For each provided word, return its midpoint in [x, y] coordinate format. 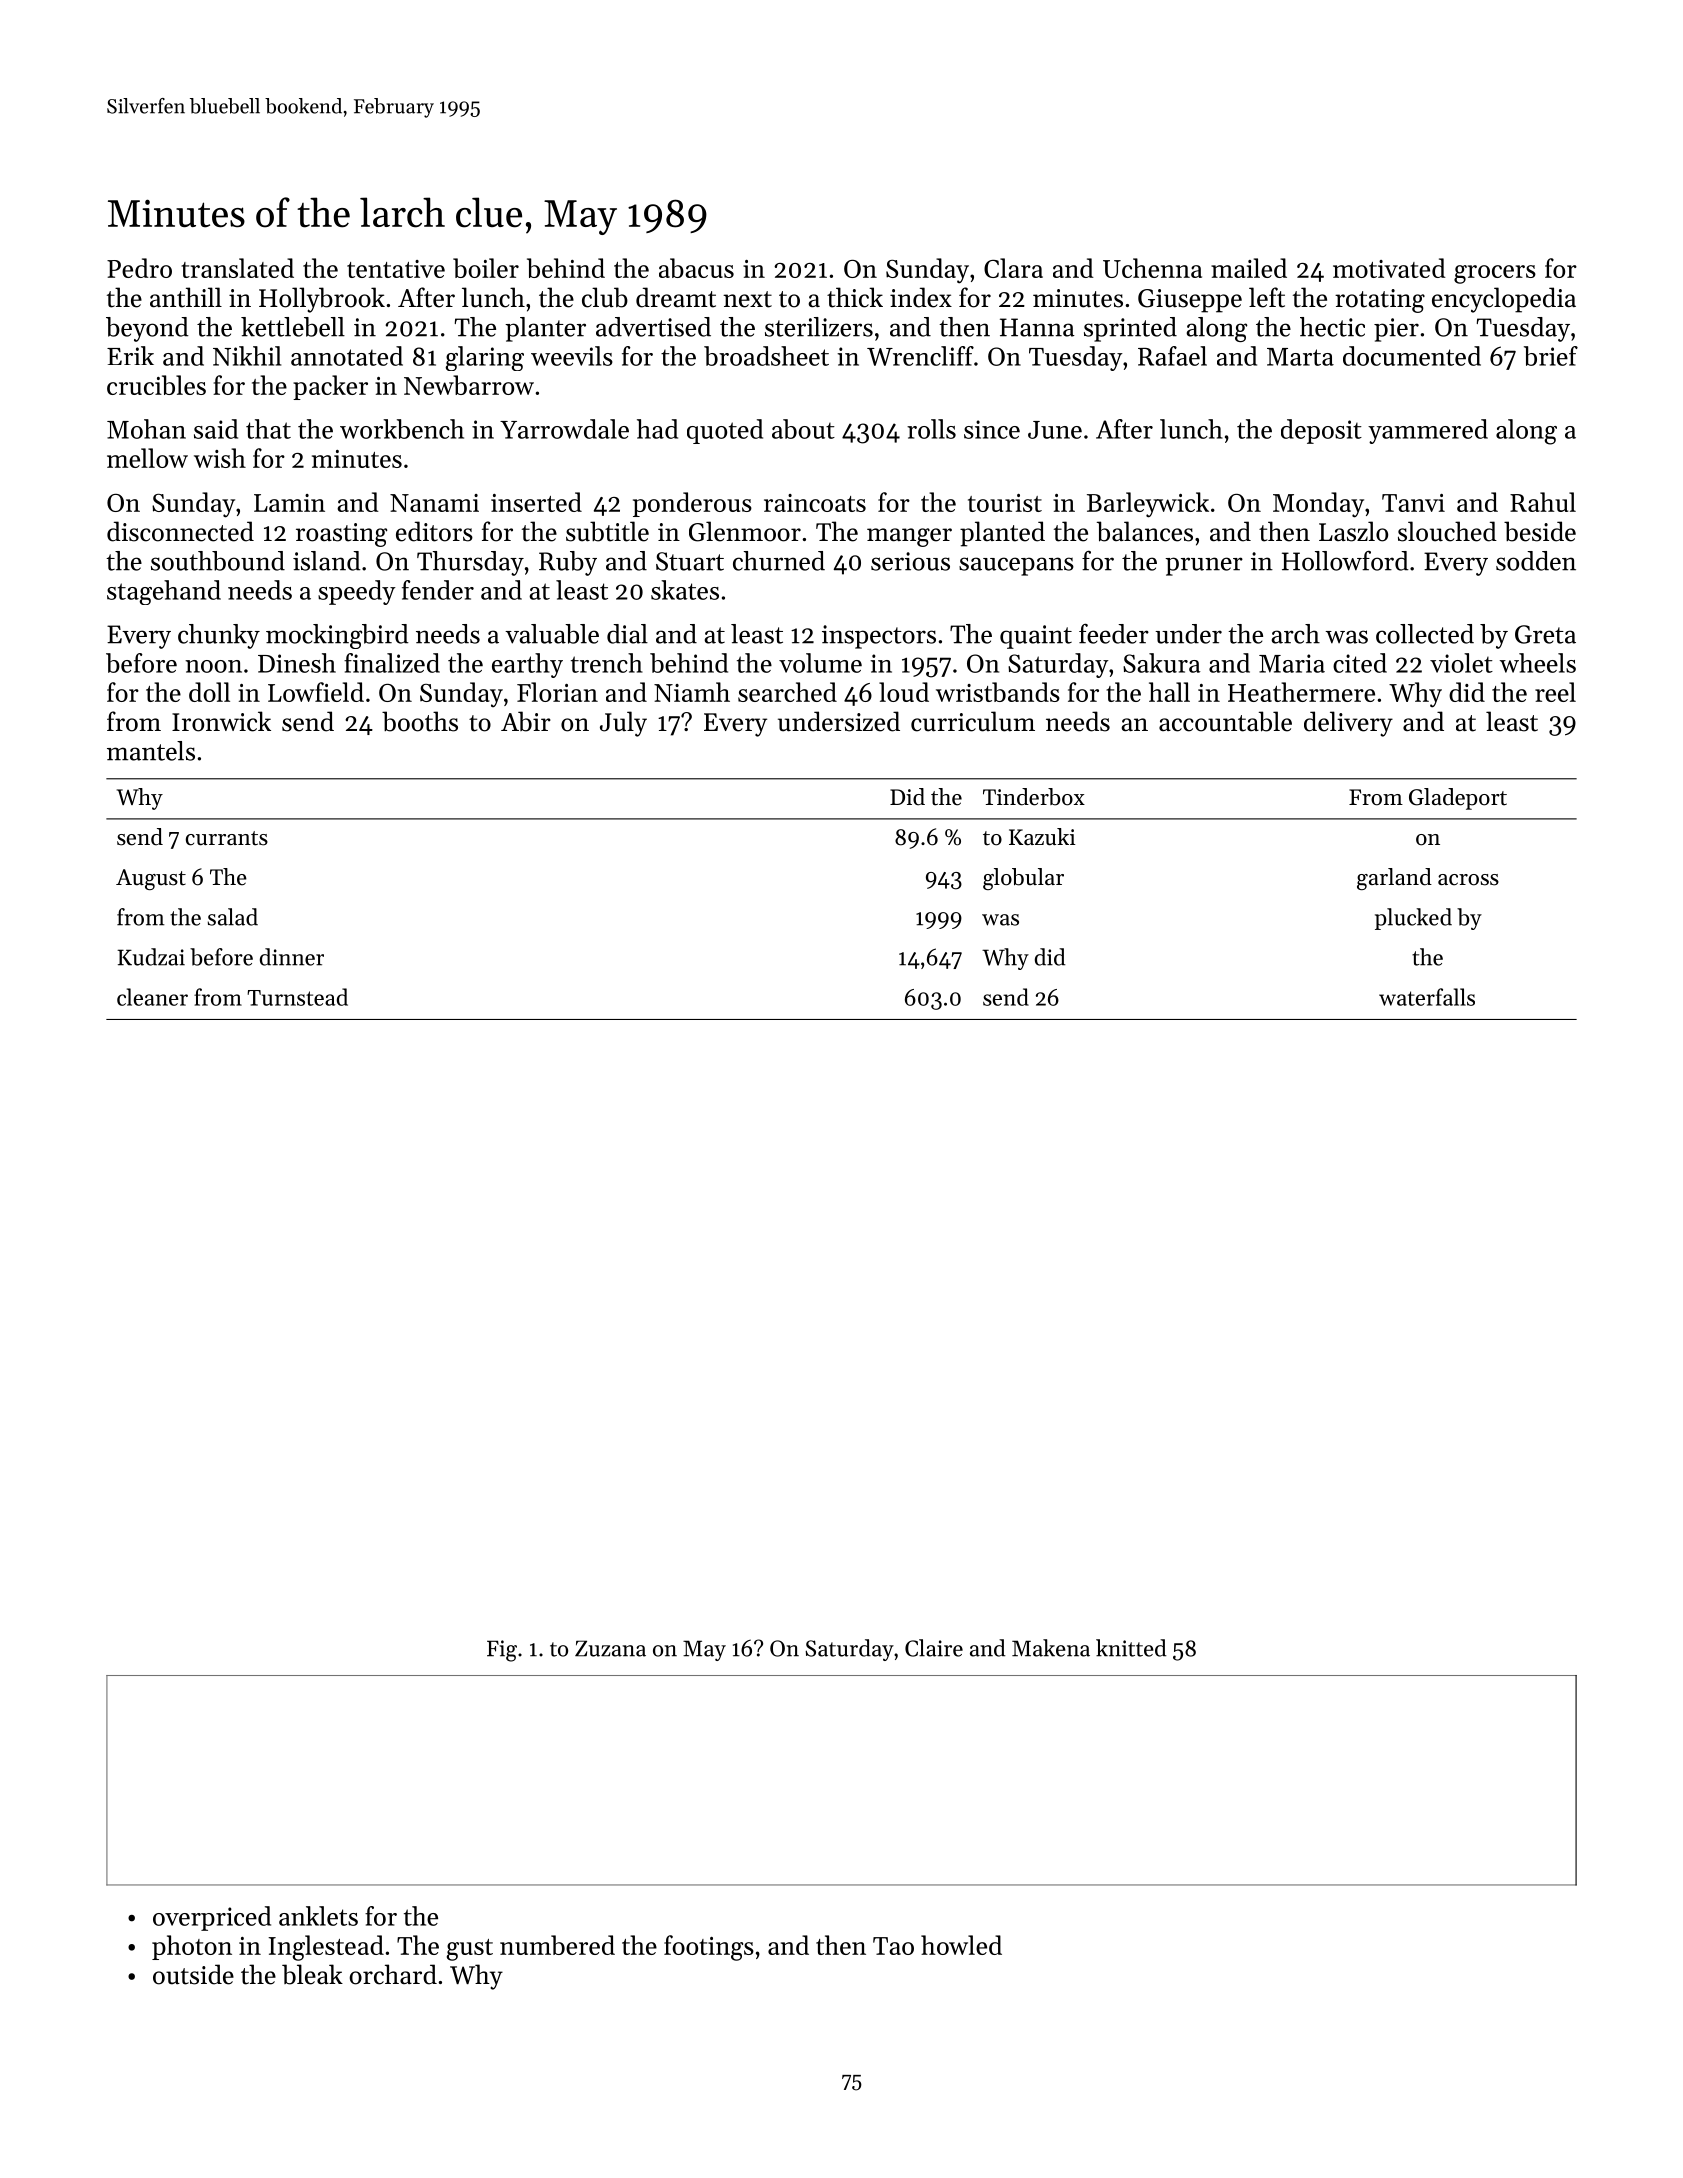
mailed [1249, 268]
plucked [1413, 919]
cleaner [152, 997]
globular [1023, 879]
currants [227, 838]
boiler [486, 268]
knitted [1131, 1648]
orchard [393, 1974]
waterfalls [1427, 997]
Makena [1051, 1648]
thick [855, 297]
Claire [934, 1648]
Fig [502, 1651]
